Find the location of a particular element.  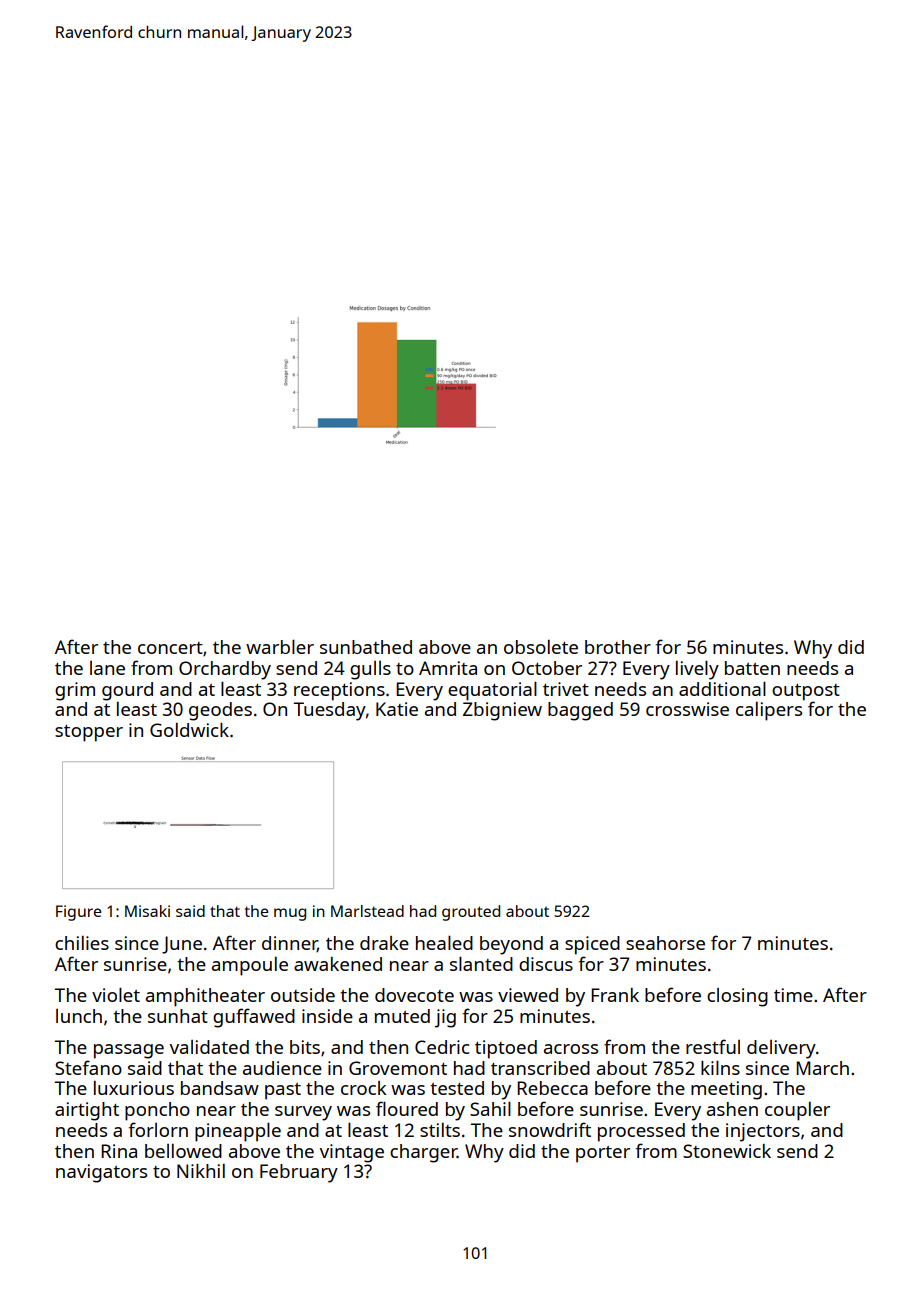

restful is located at coordinates (713, 1046).
